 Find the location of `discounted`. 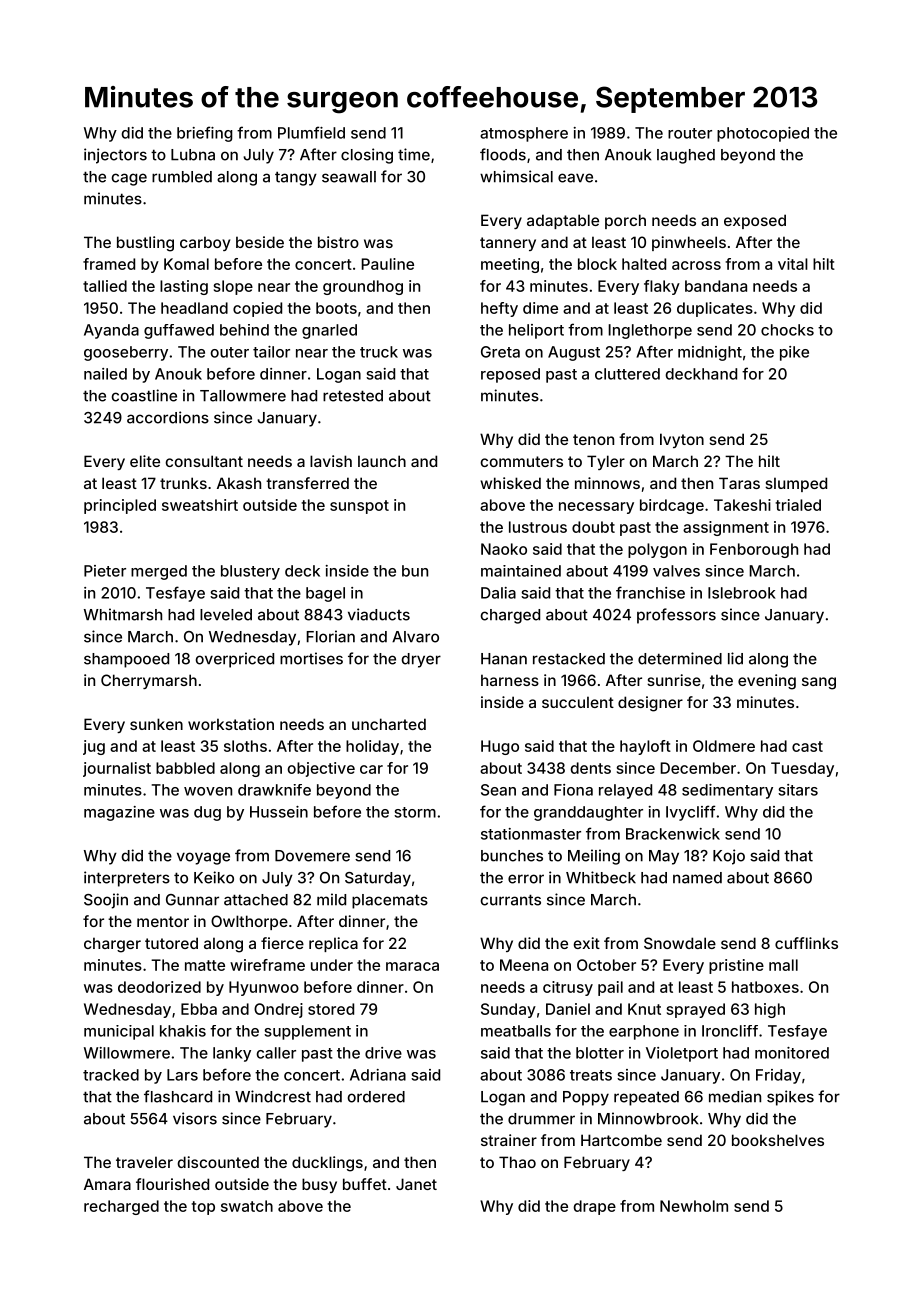

discounted is located at coordinates (218, 1162).
